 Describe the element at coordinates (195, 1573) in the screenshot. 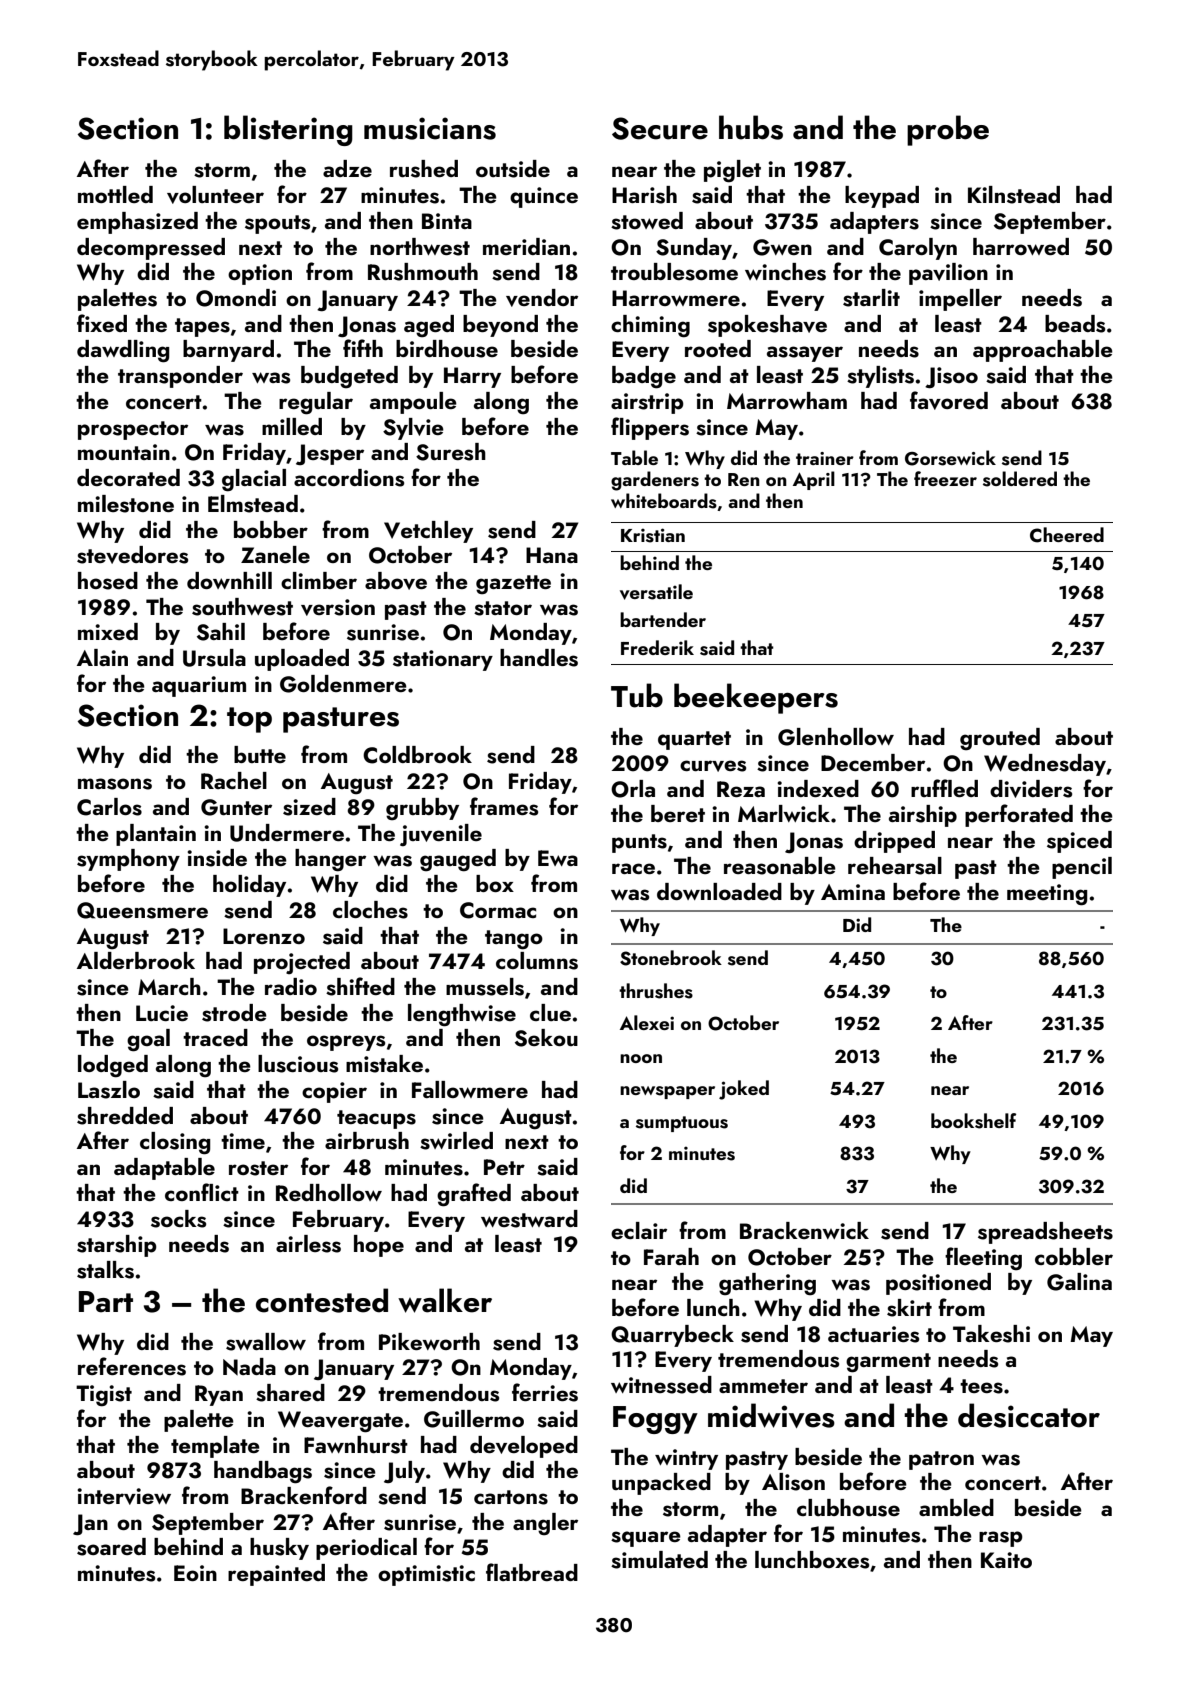

I see `Eoin` at that location.
